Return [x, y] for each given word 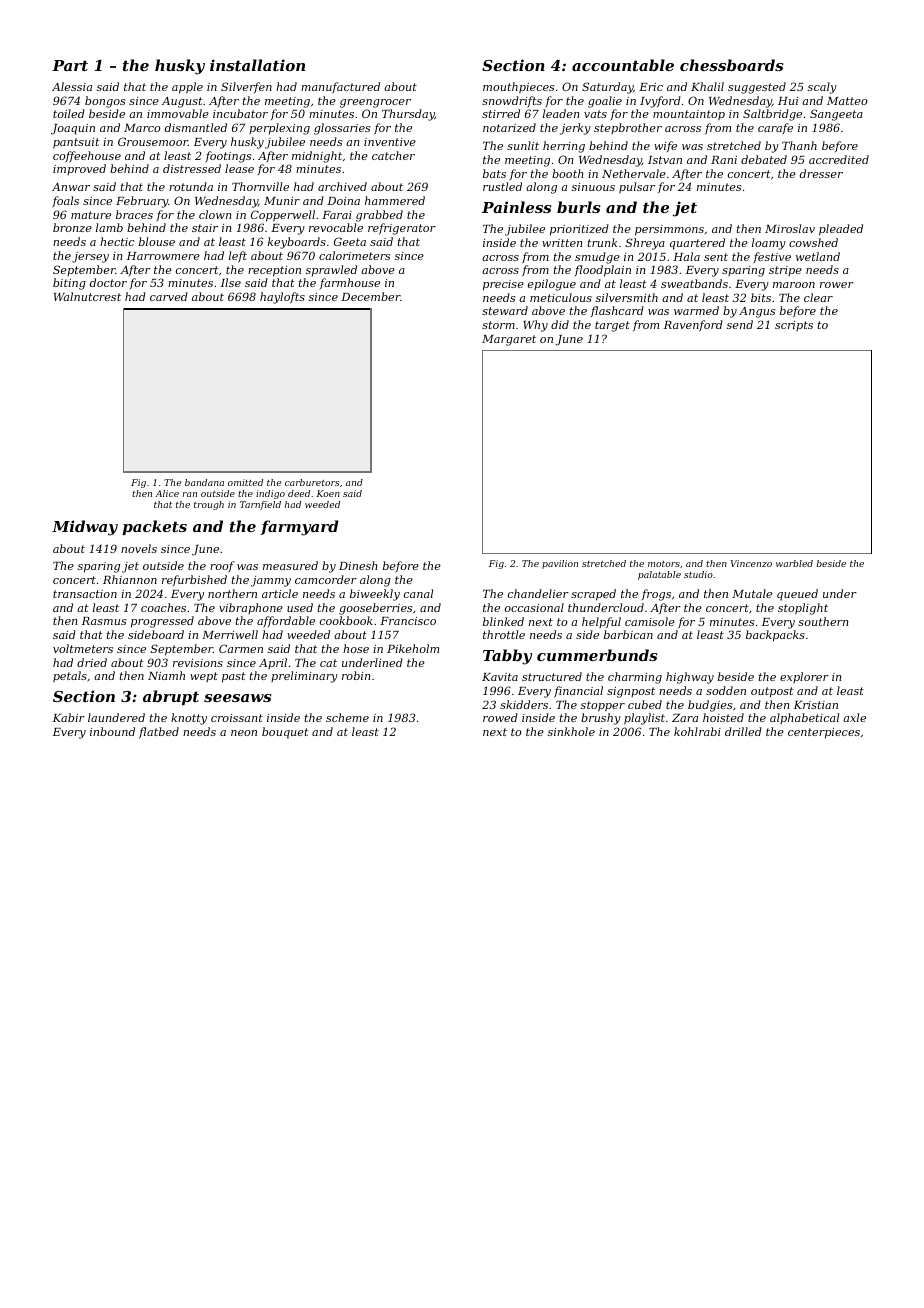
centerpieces [824, 733]
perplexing [279, 129]
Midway [85, 528]
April [273, 663]
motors [664, 564]
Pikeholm [413, 648]
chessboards [731, 65]
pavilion [560, 564]
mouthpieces [518, 88]
